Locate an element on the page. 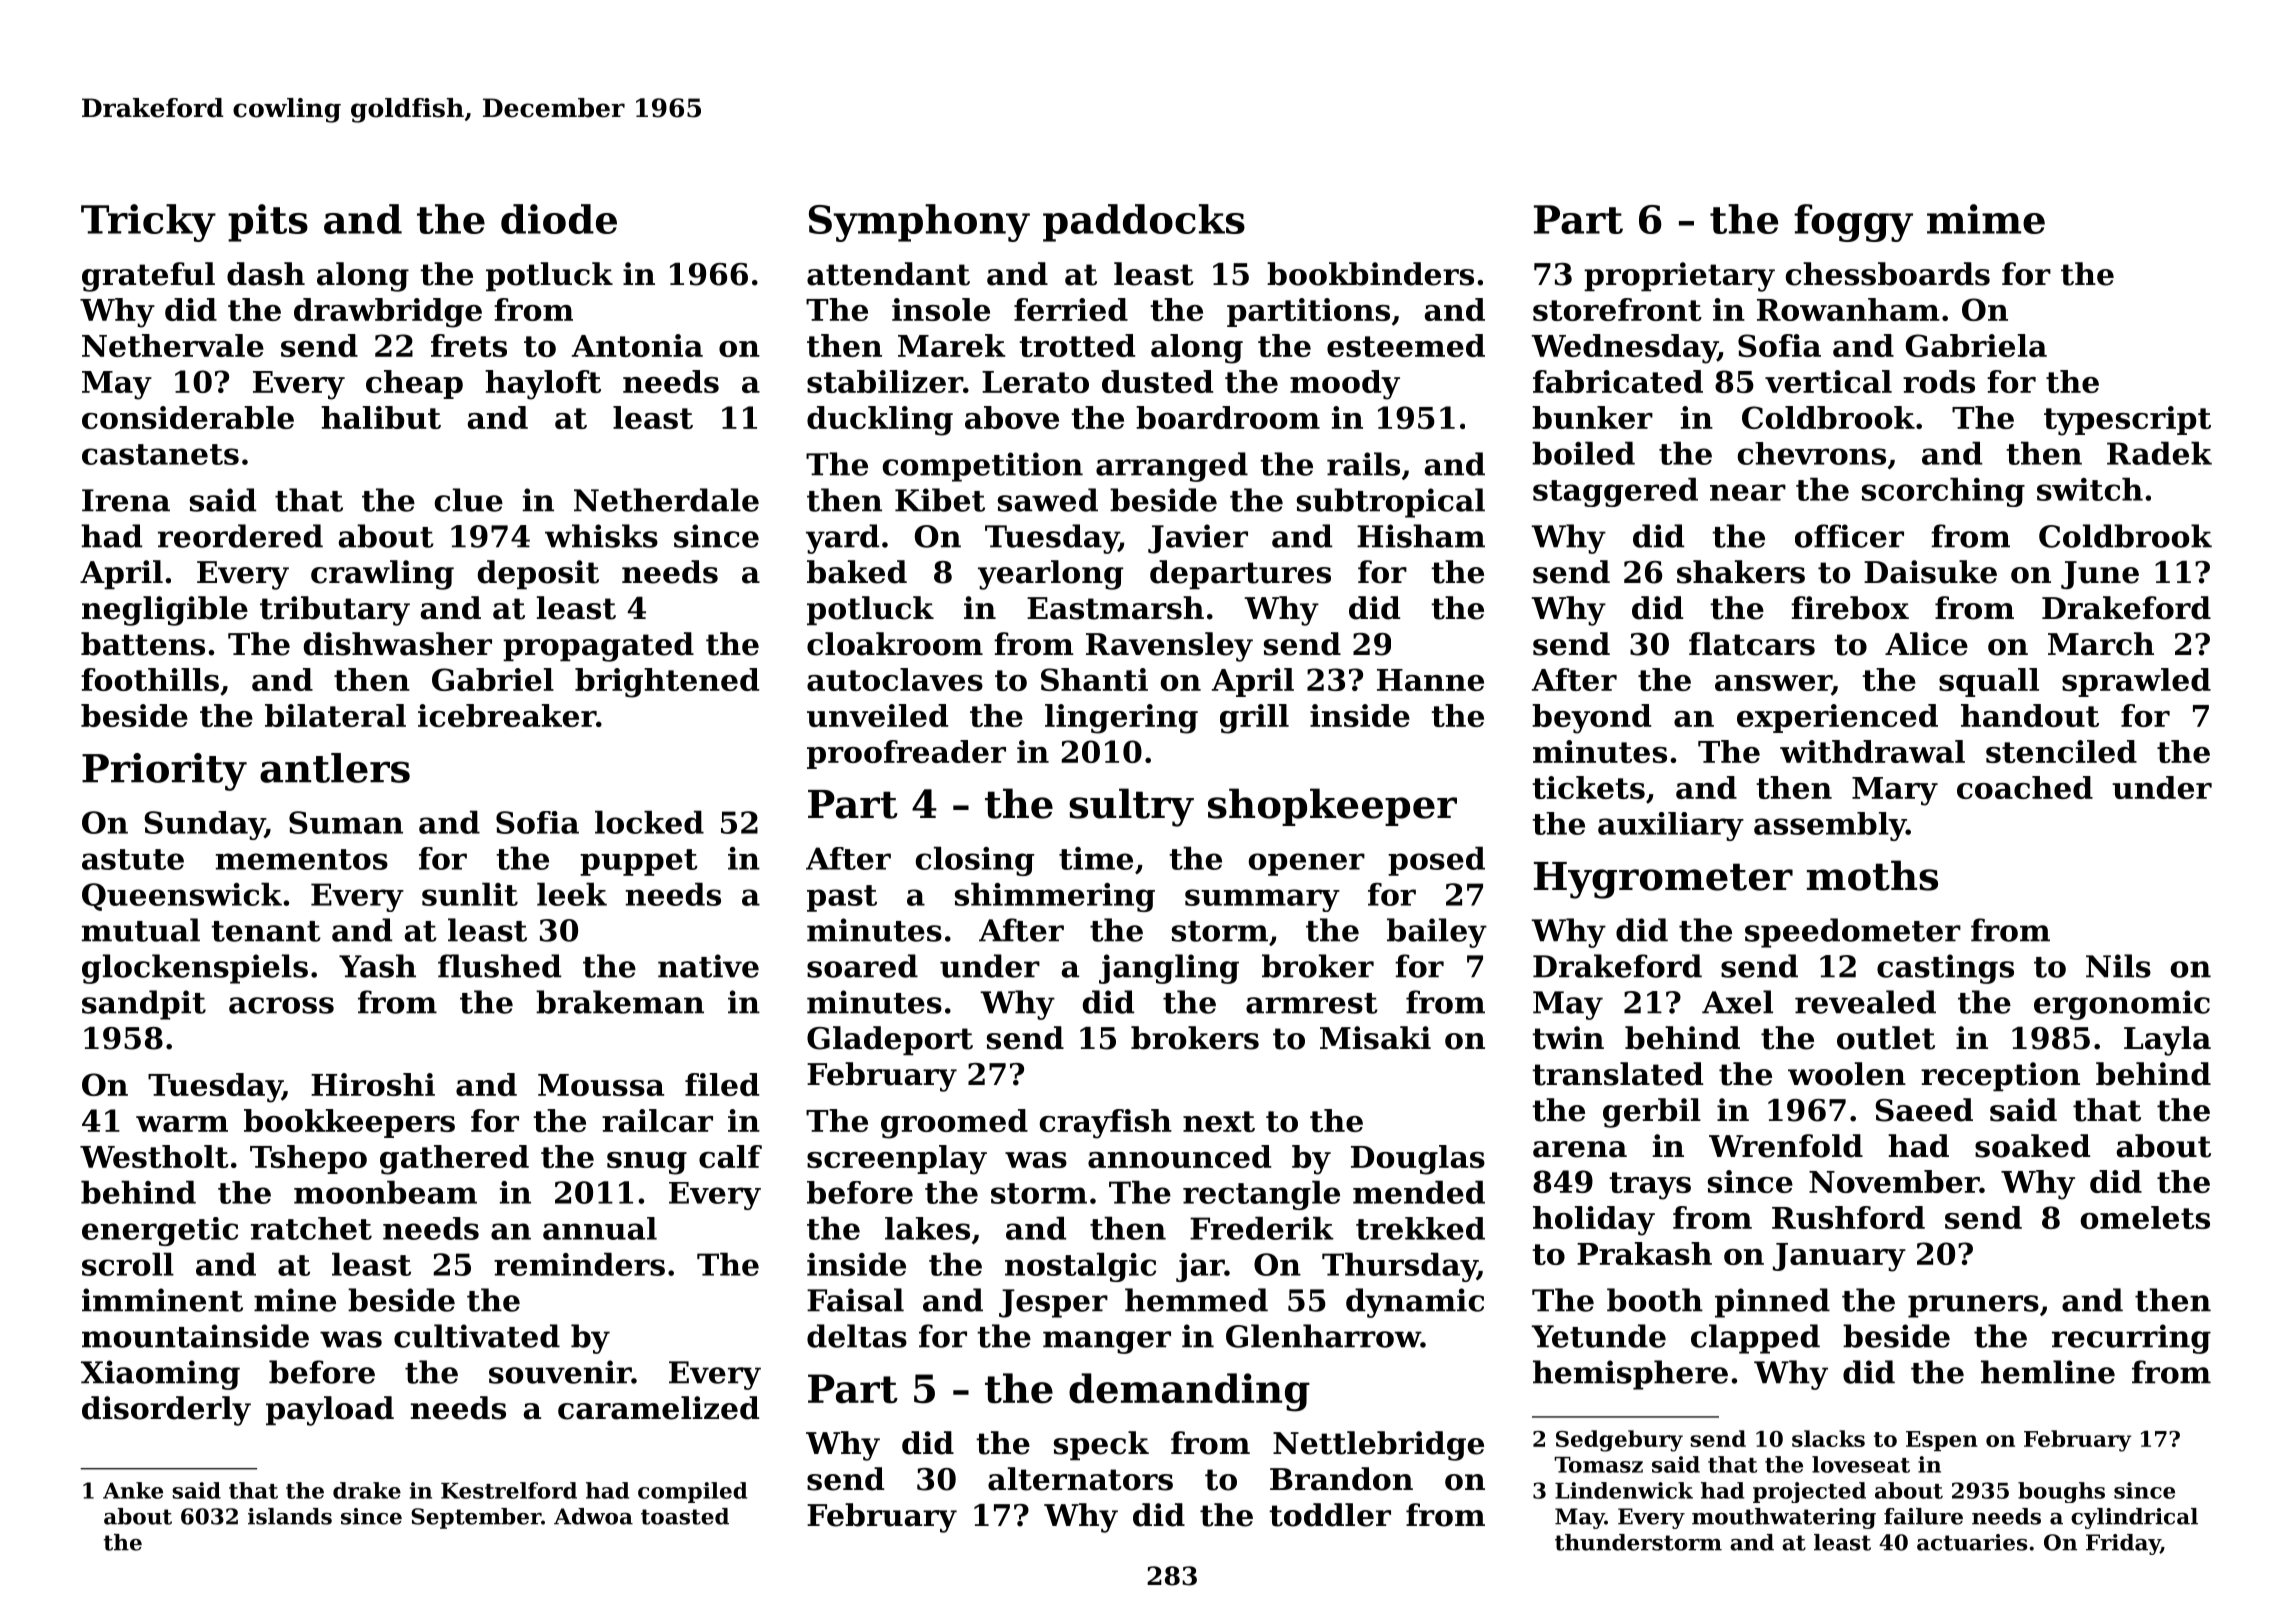  bailey is located at coordinates (1437, 933).
